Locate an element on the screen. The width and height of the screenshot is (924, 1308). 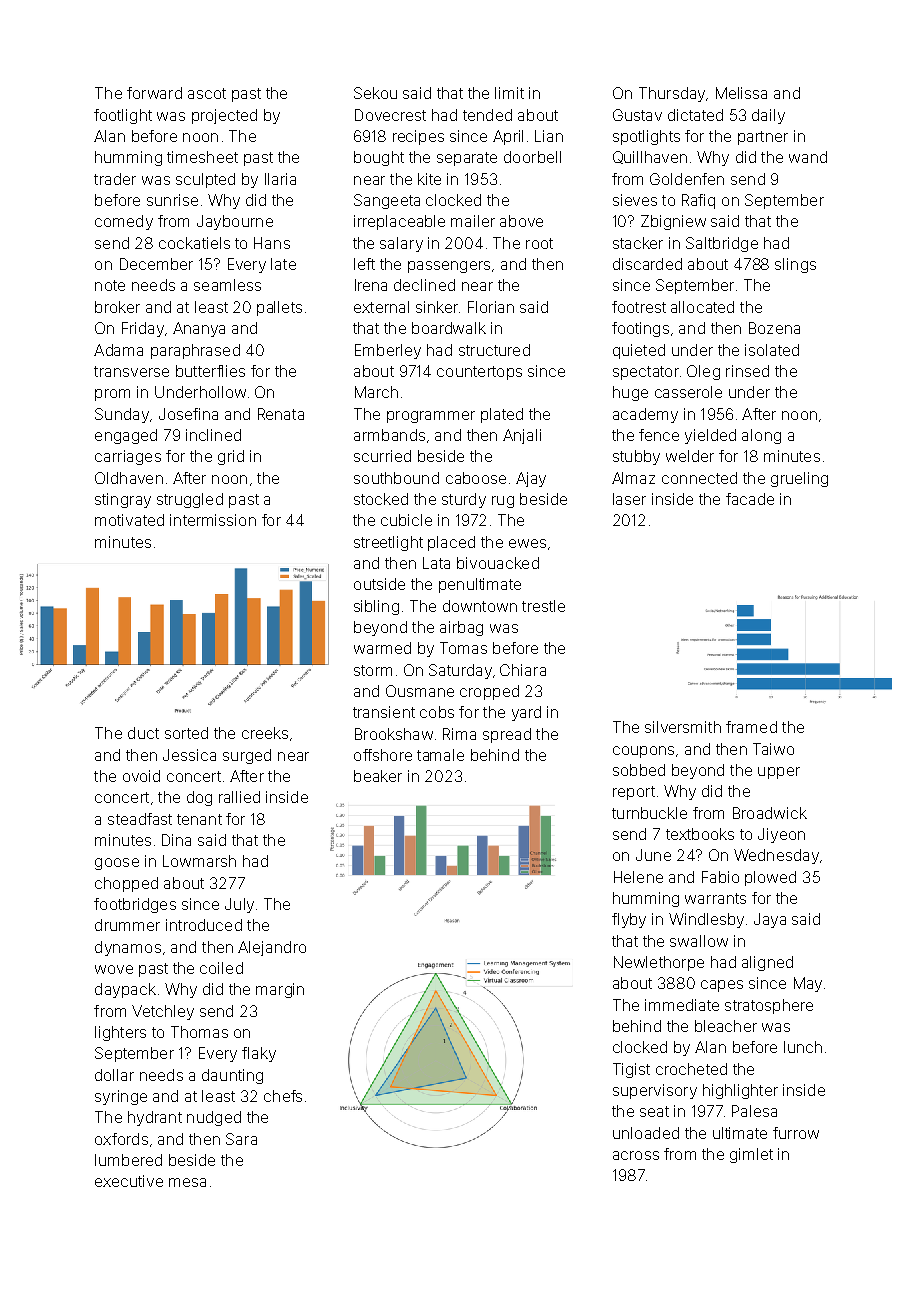
Broadwick is located at coordinates (770, 813).
